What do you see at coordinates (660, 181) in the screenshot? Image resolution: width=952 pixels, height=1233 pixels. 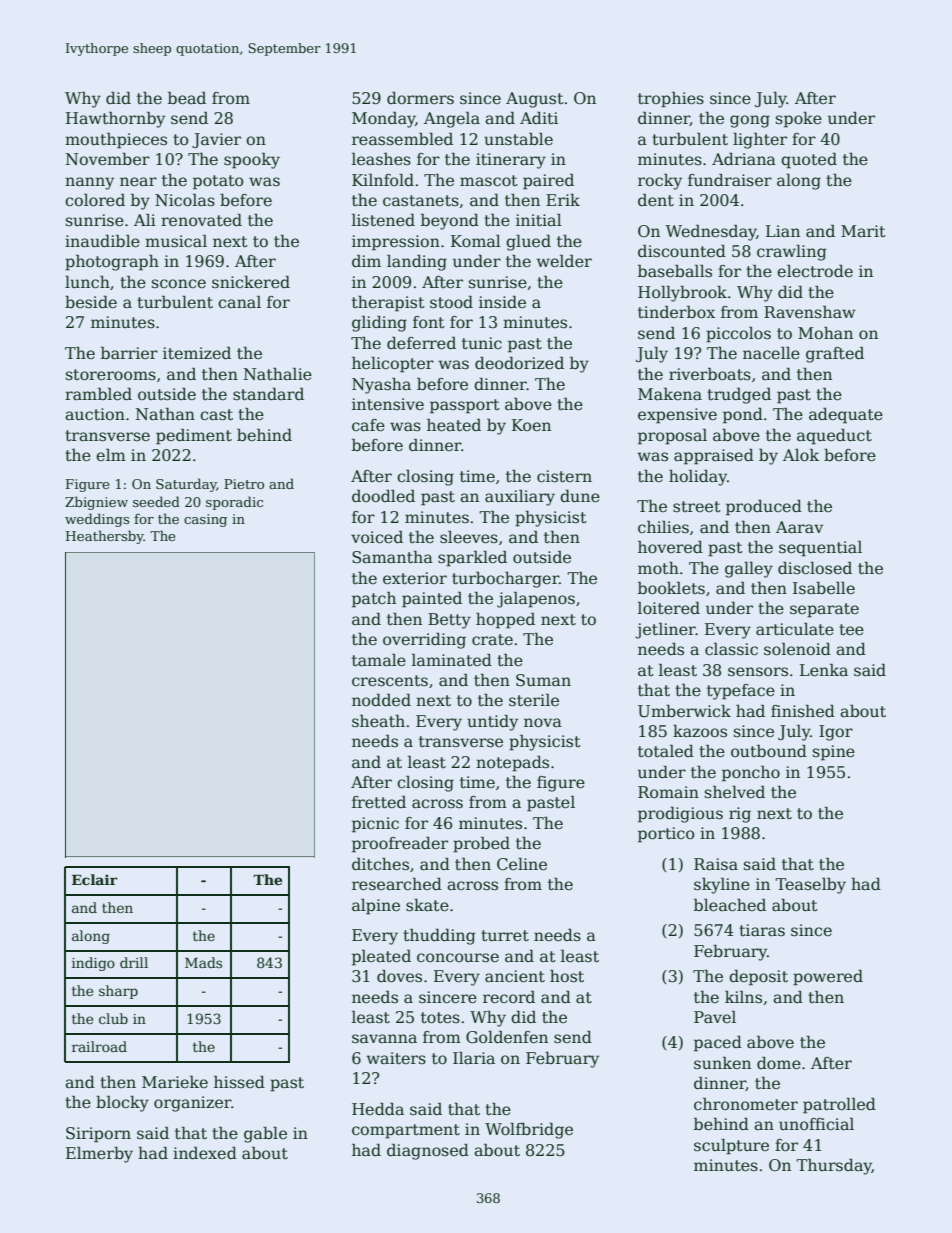 I see `rocky` at bounding box center [660, 181].
